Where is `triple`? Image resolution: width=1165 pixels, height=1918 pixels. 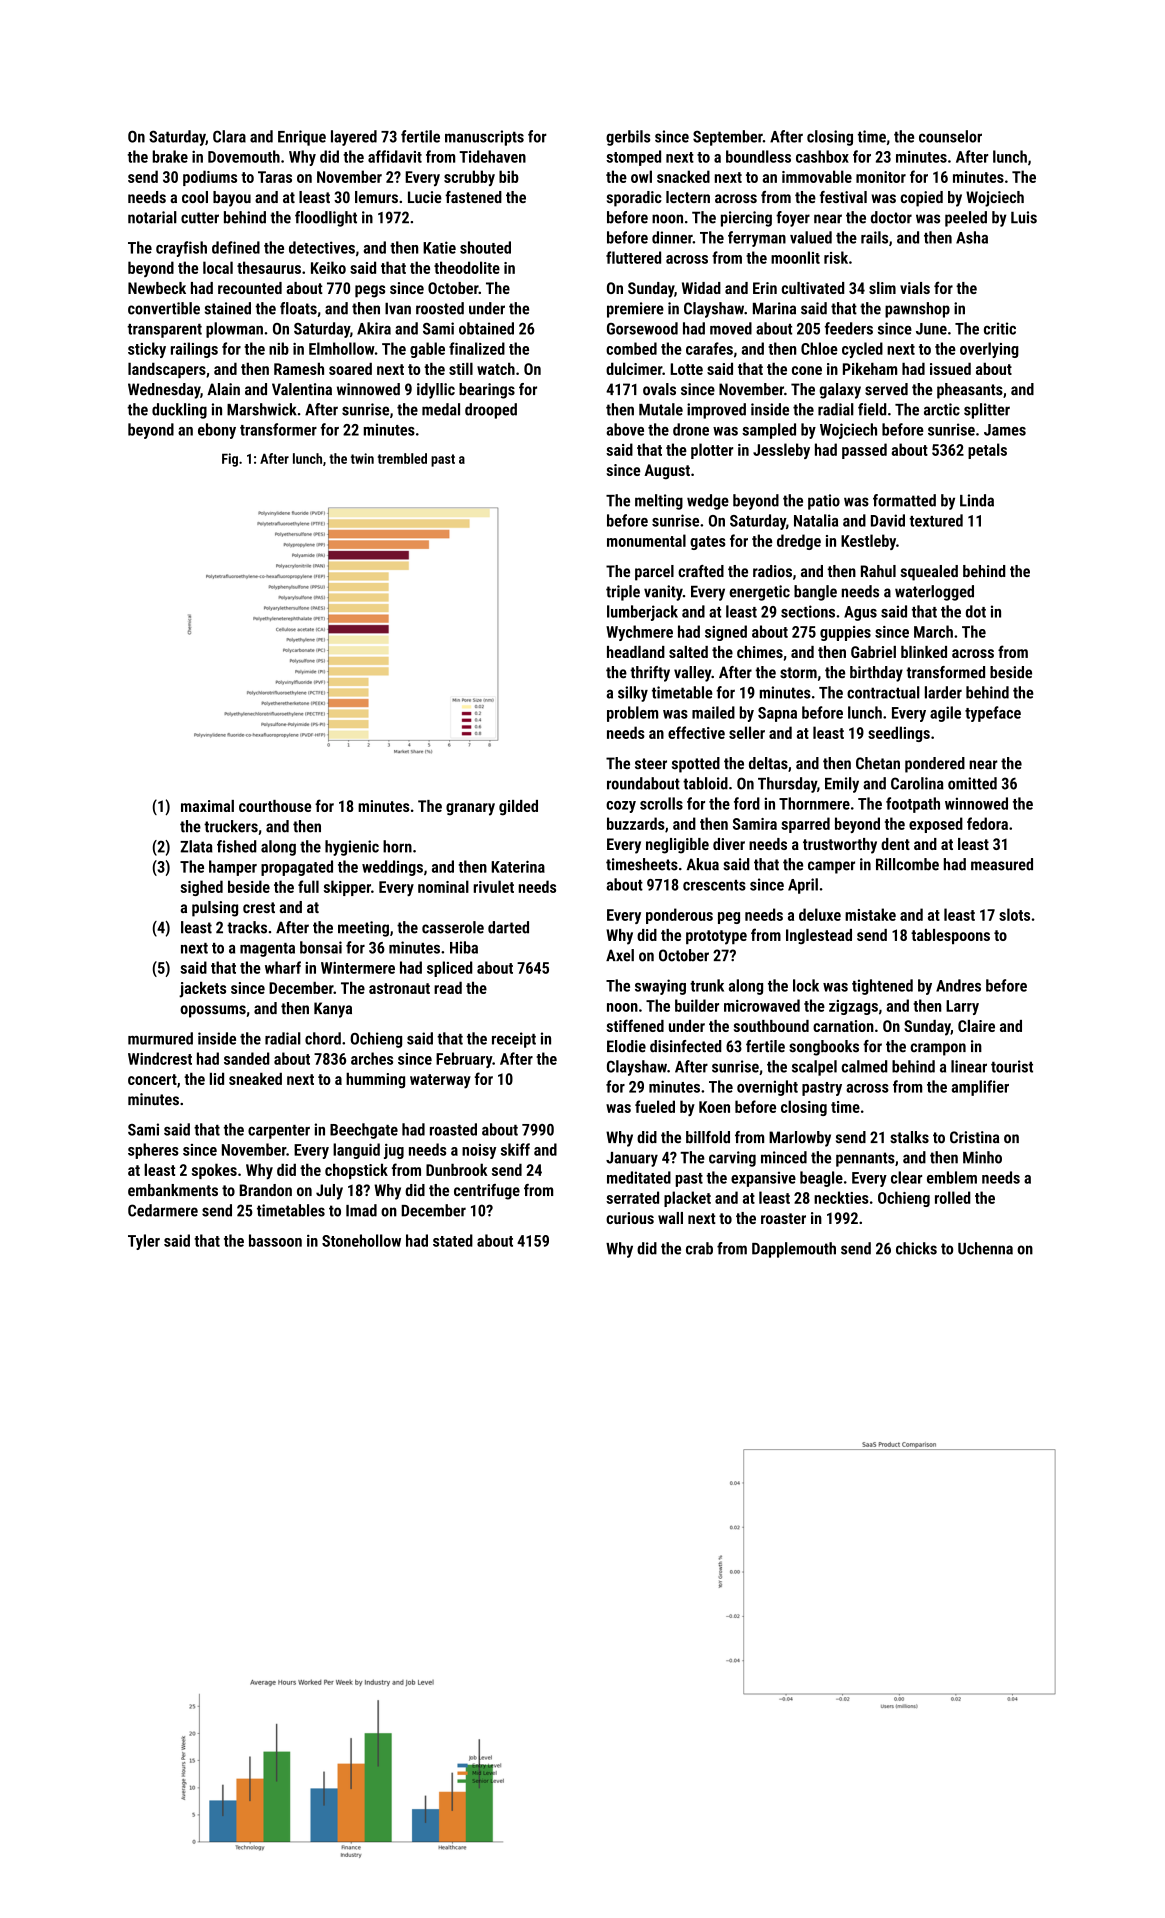
triple is located at coordinates (623, 593).
